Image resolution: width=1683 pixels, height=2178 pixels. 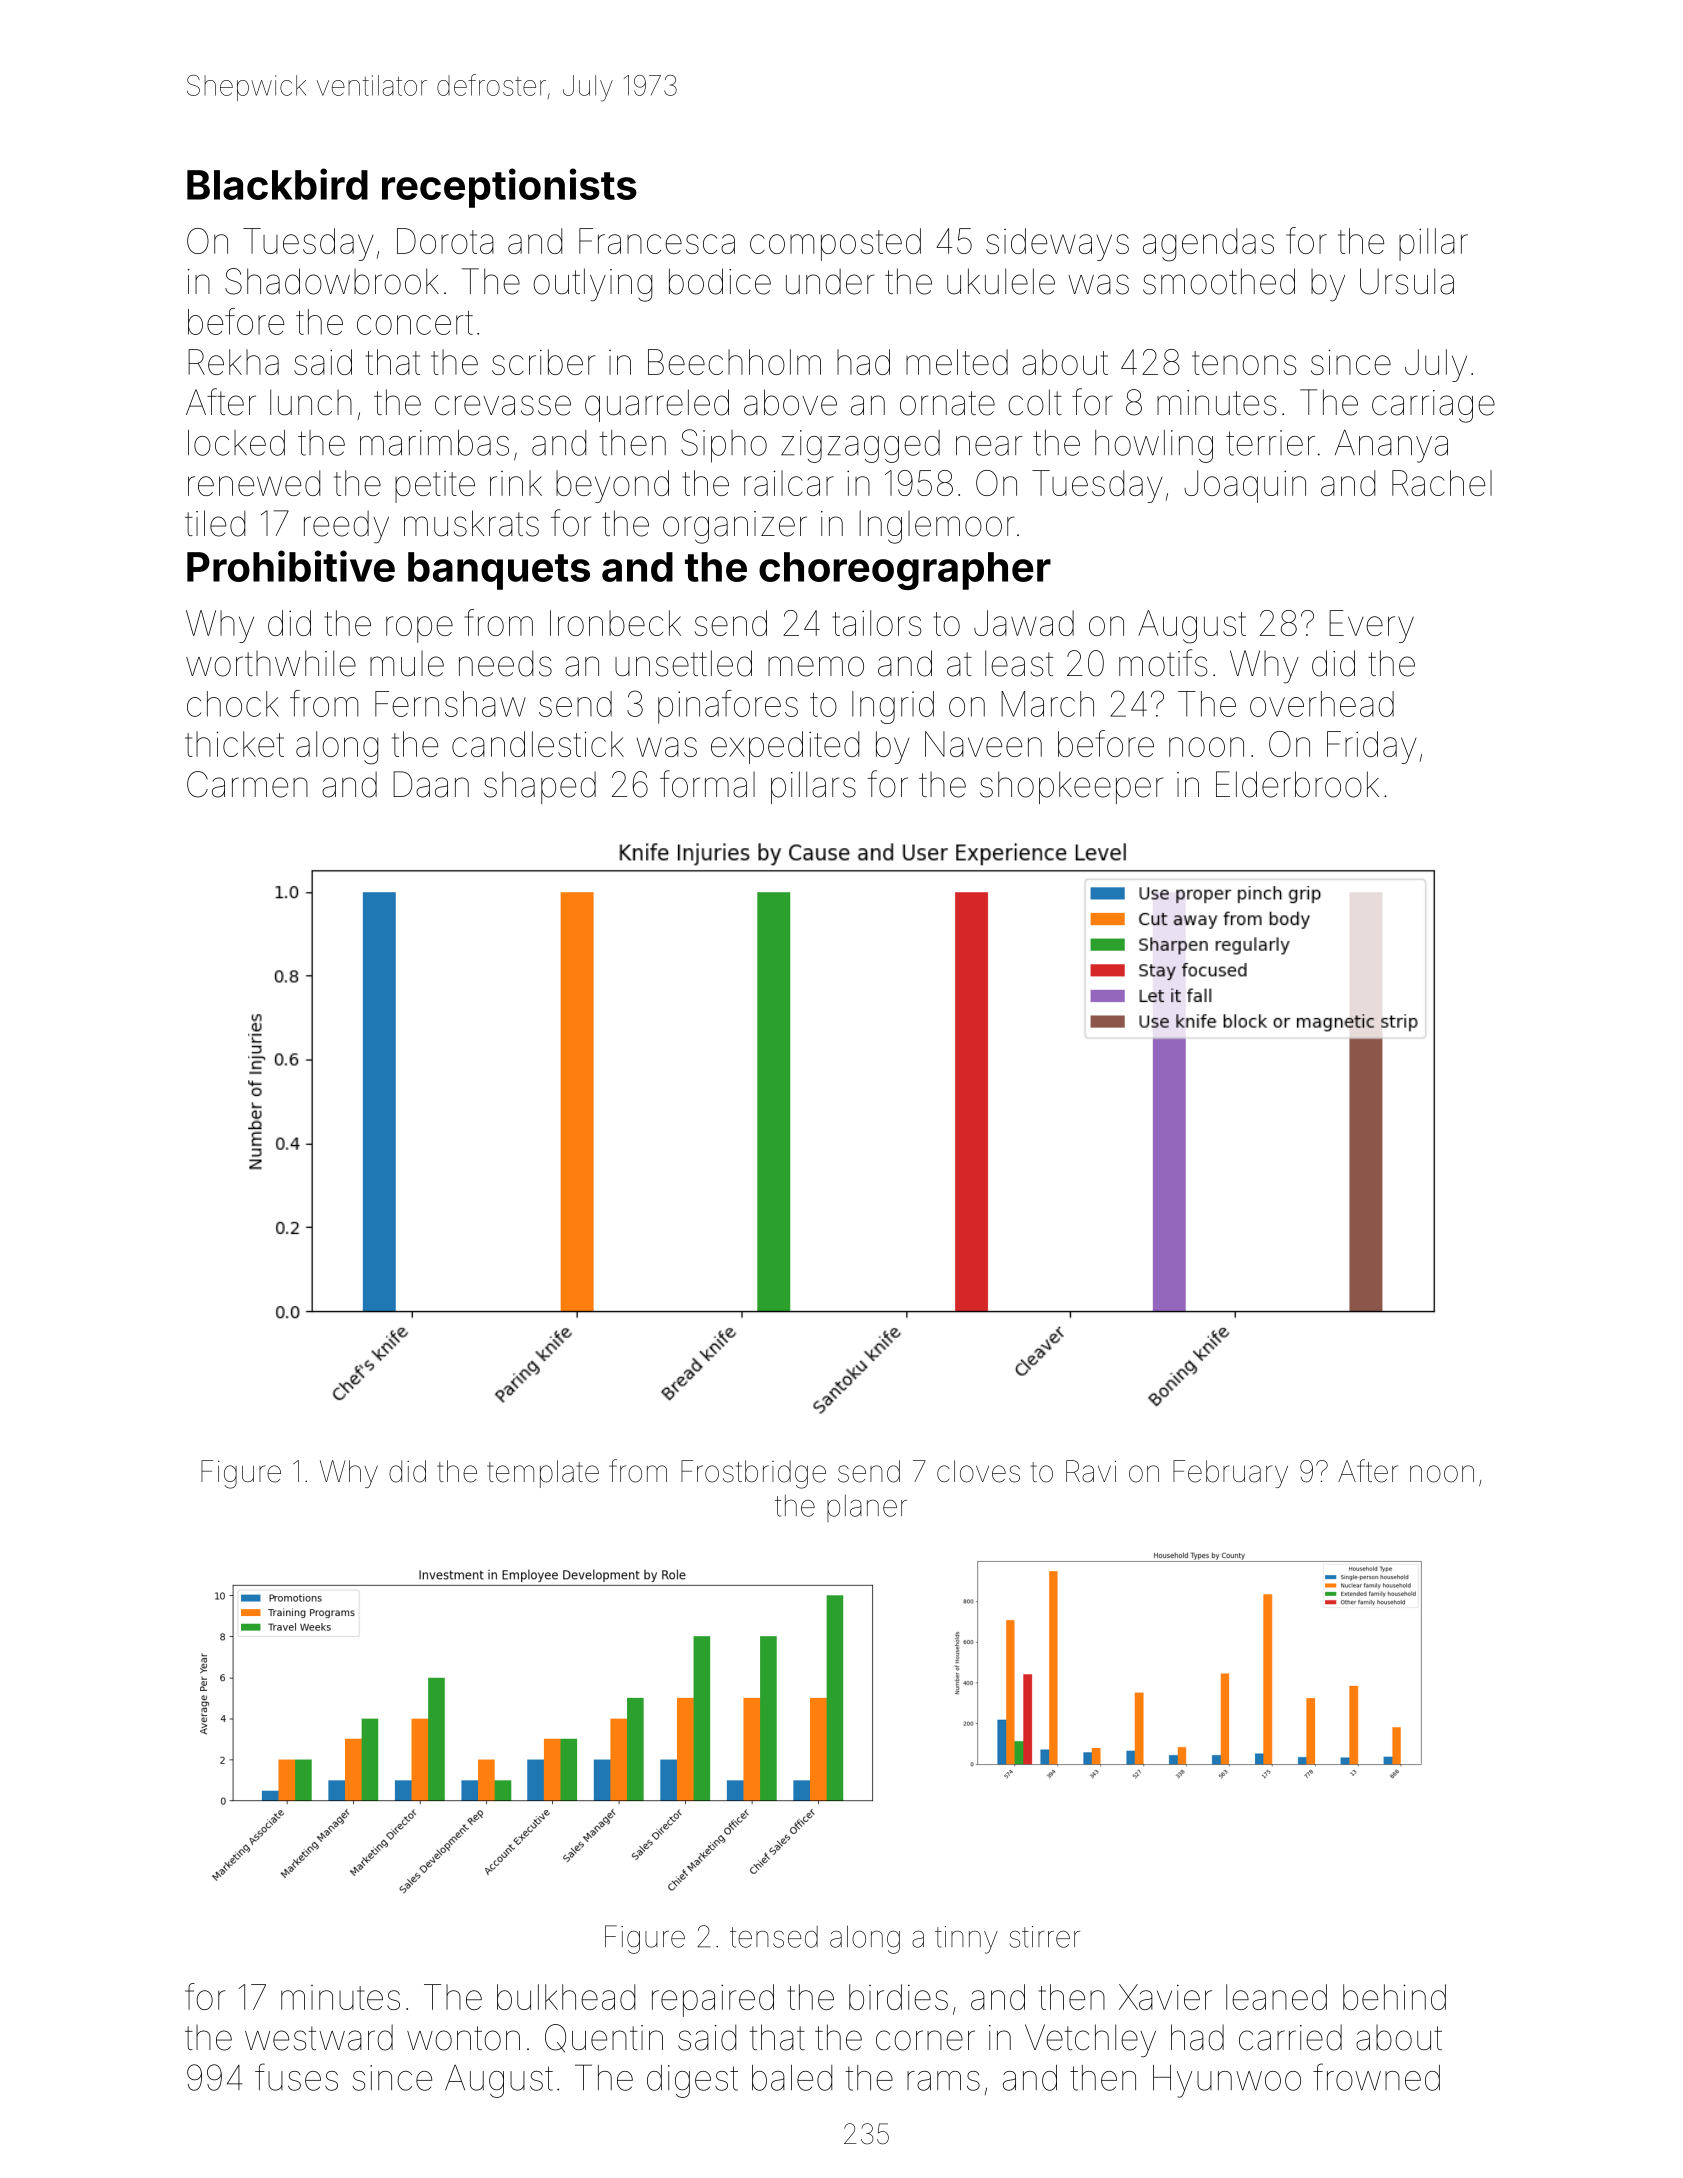 I want to click on Ironbeck, so click(x=615, y=623).
